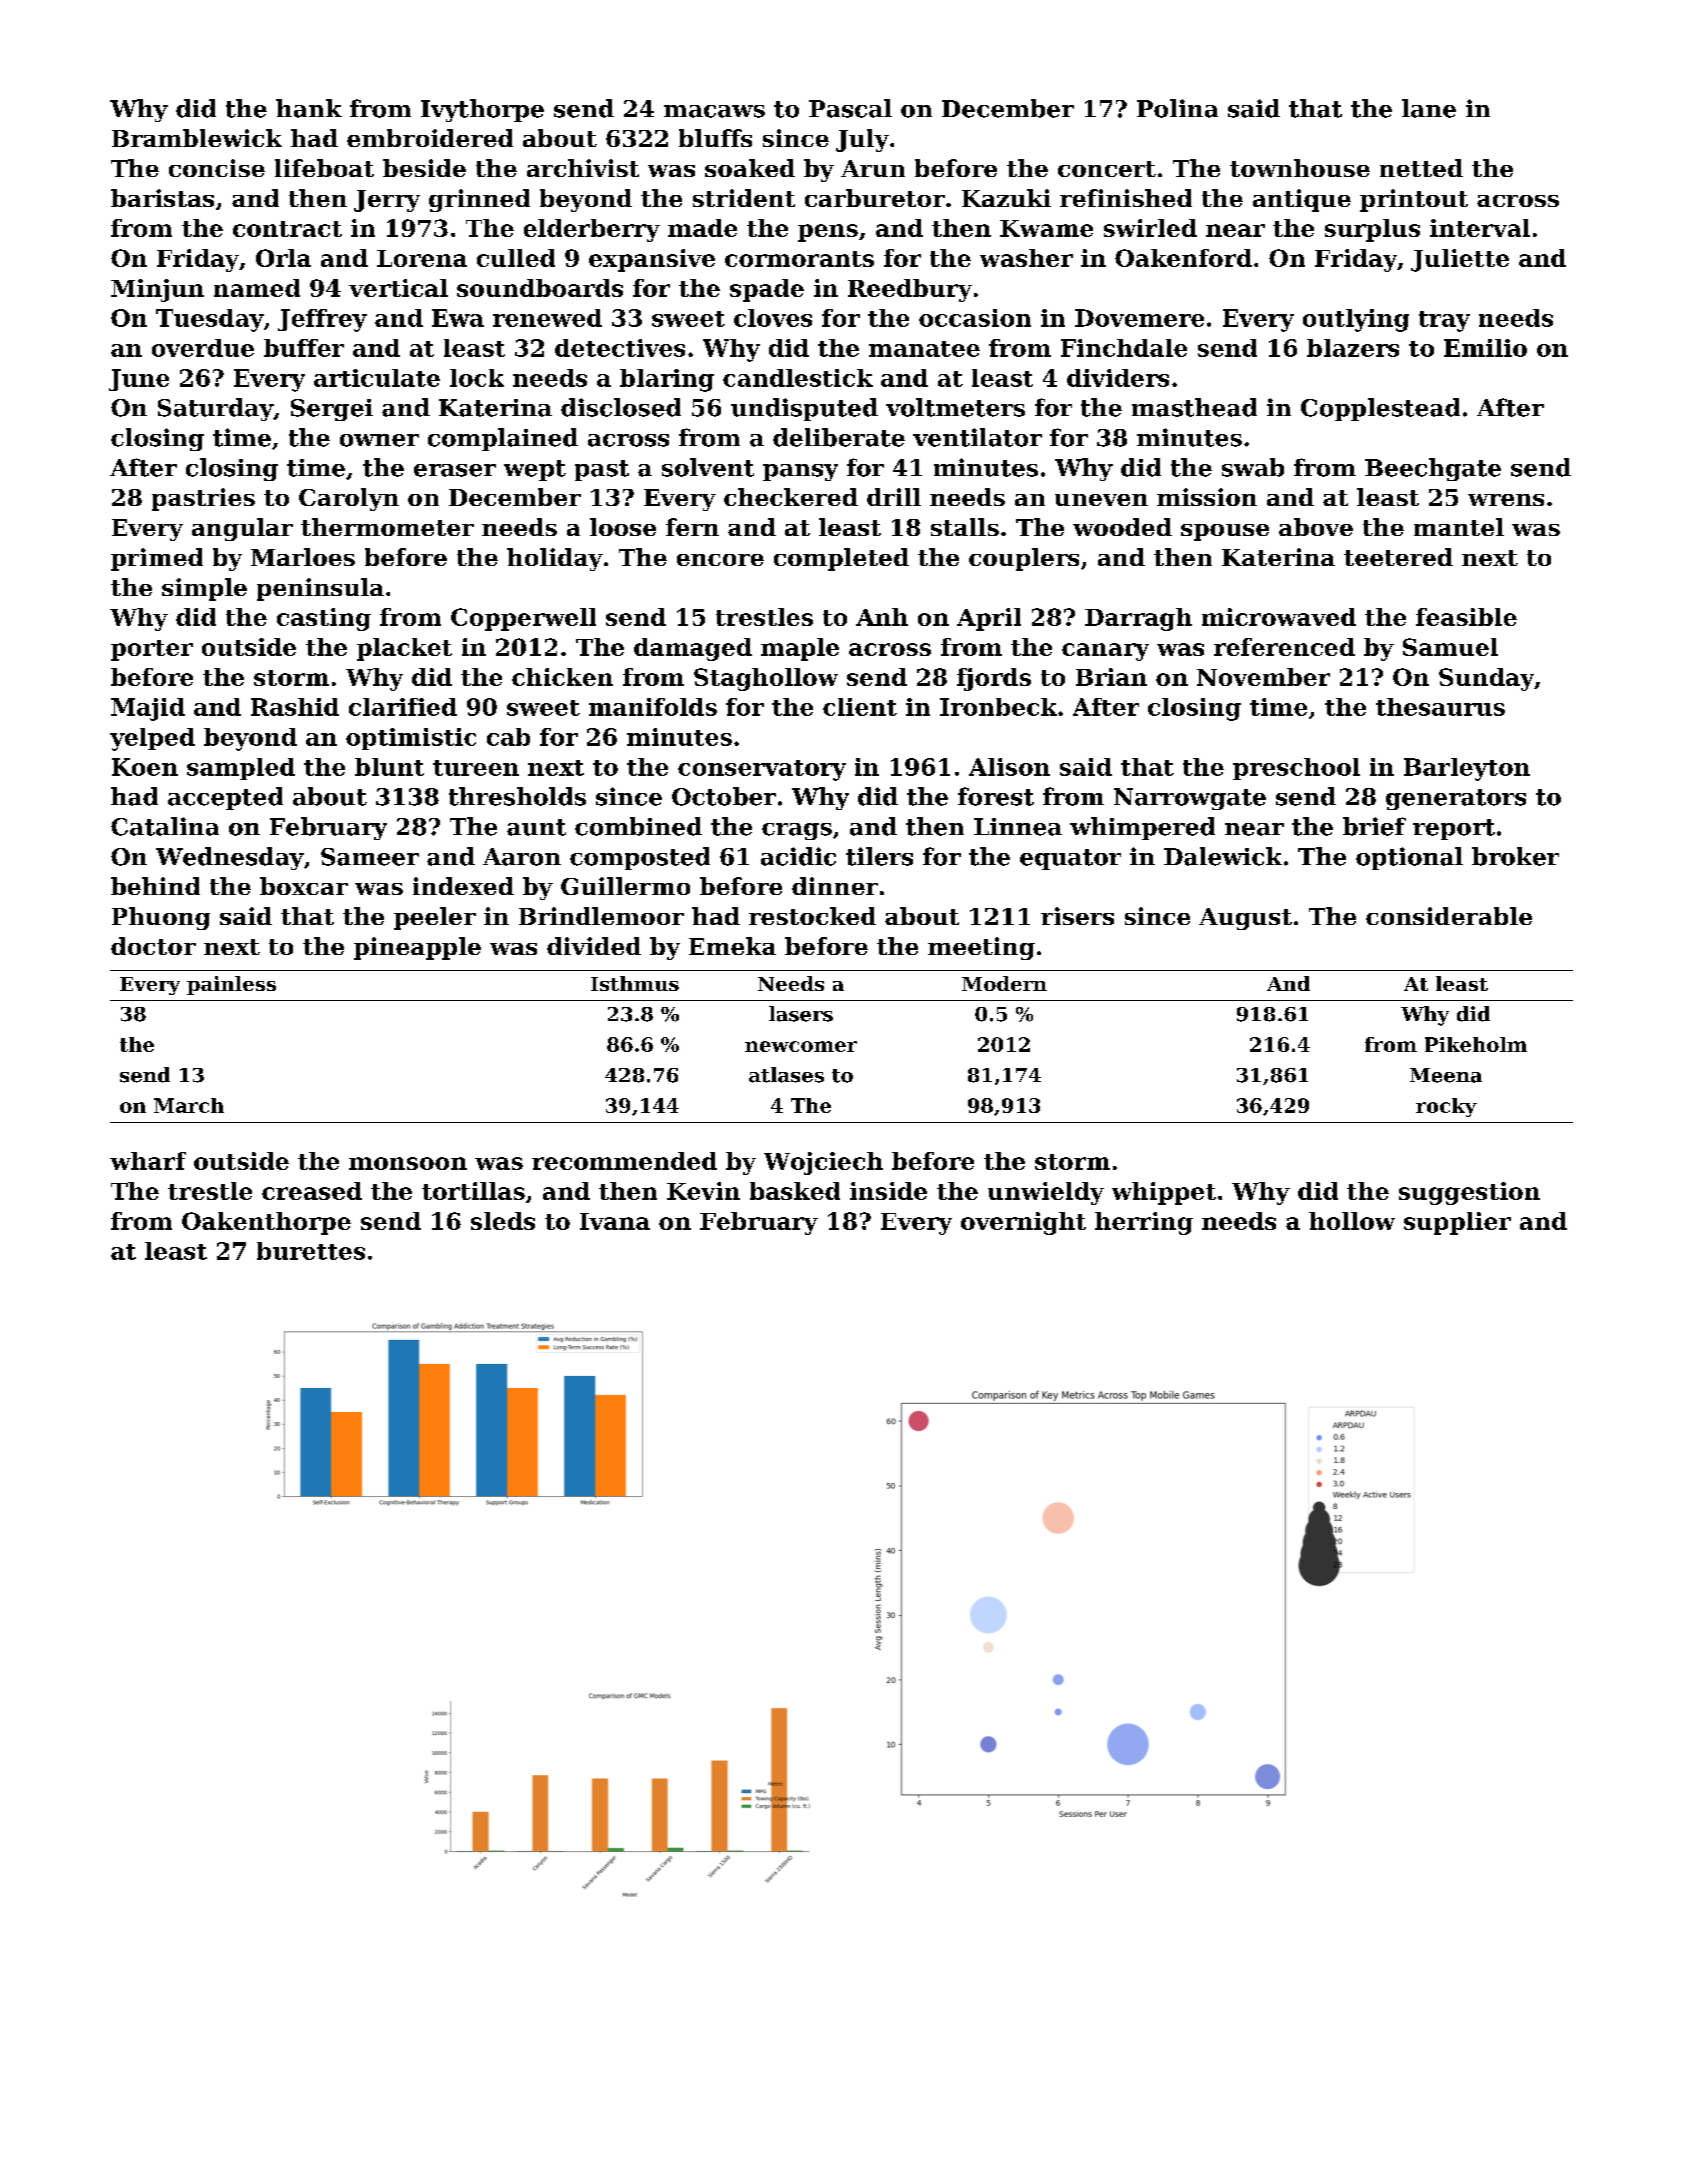 This document has width=1683, height=2178. I want to click on lane, so click(1429, 108).
